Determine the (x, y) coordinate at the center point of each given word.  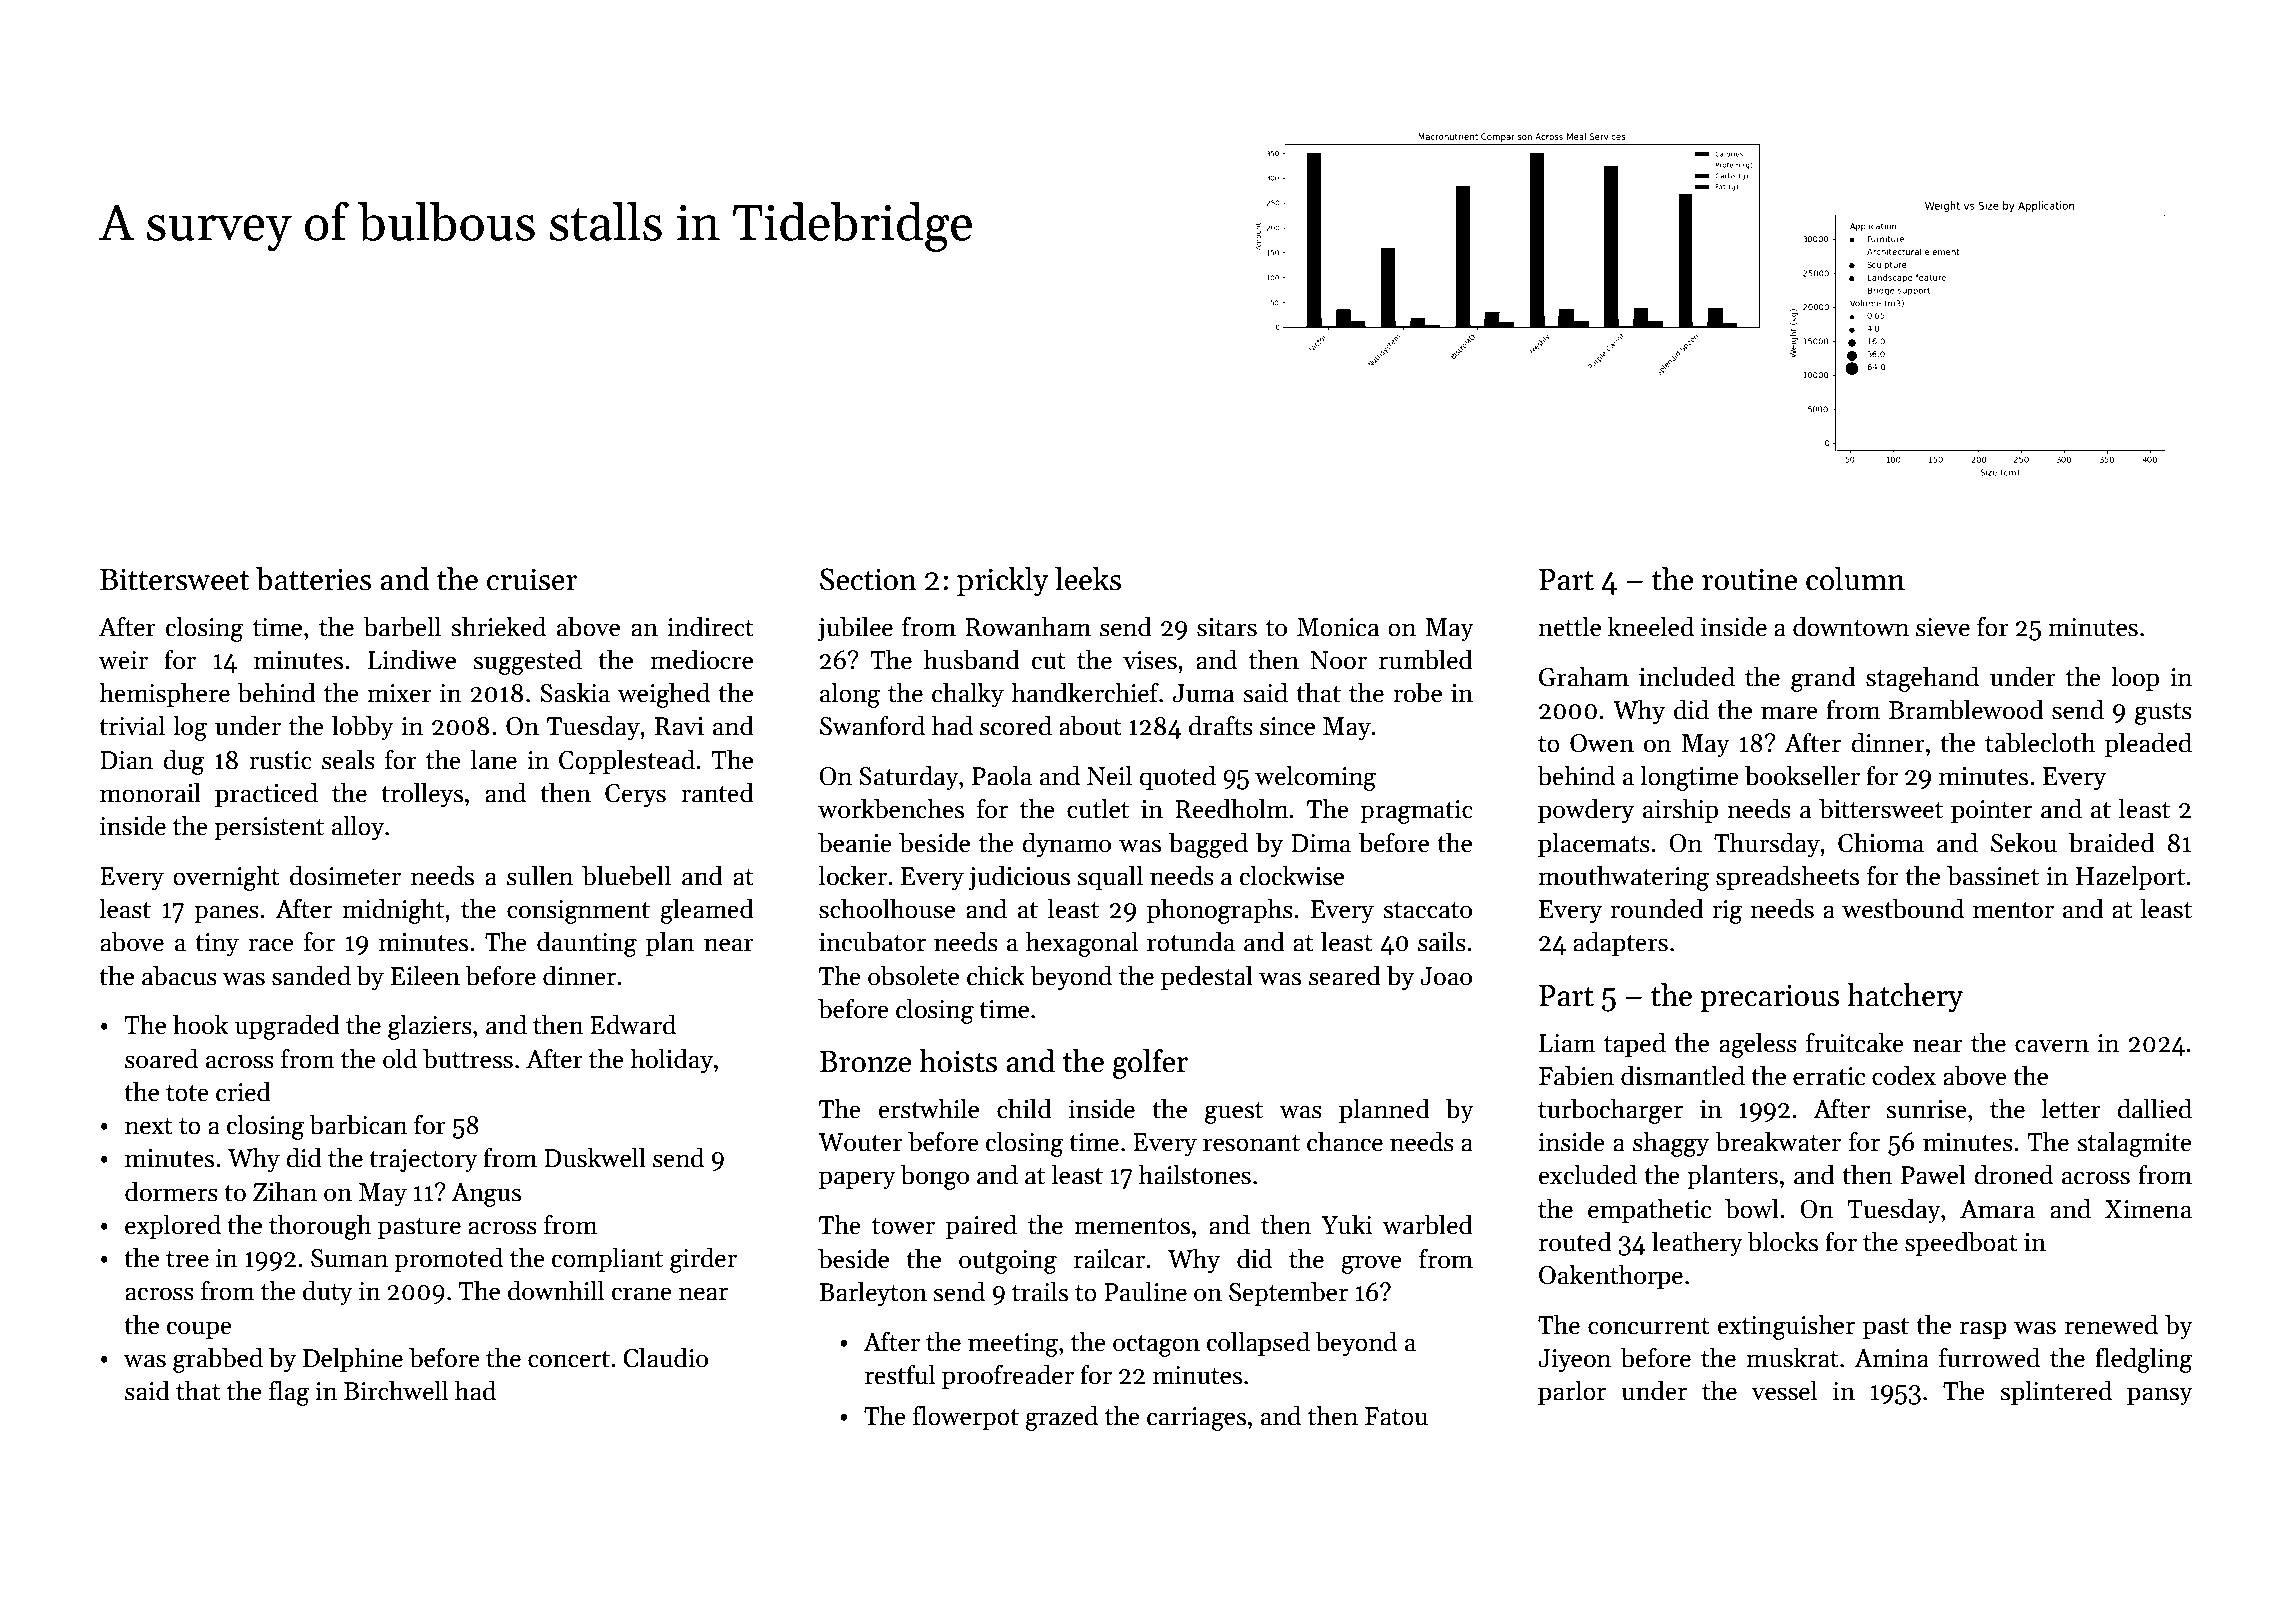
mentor (2013, 910)
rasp (1983, 1330)
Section (868, 579)
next (149, 1126)
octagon (1156, 1346)
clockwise (1292, 875)
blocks (1782, 1241)
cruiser (532, 579)
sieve (1943, 627)
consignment (578, 912)
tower (903, 1226)
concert (569, 1359)
